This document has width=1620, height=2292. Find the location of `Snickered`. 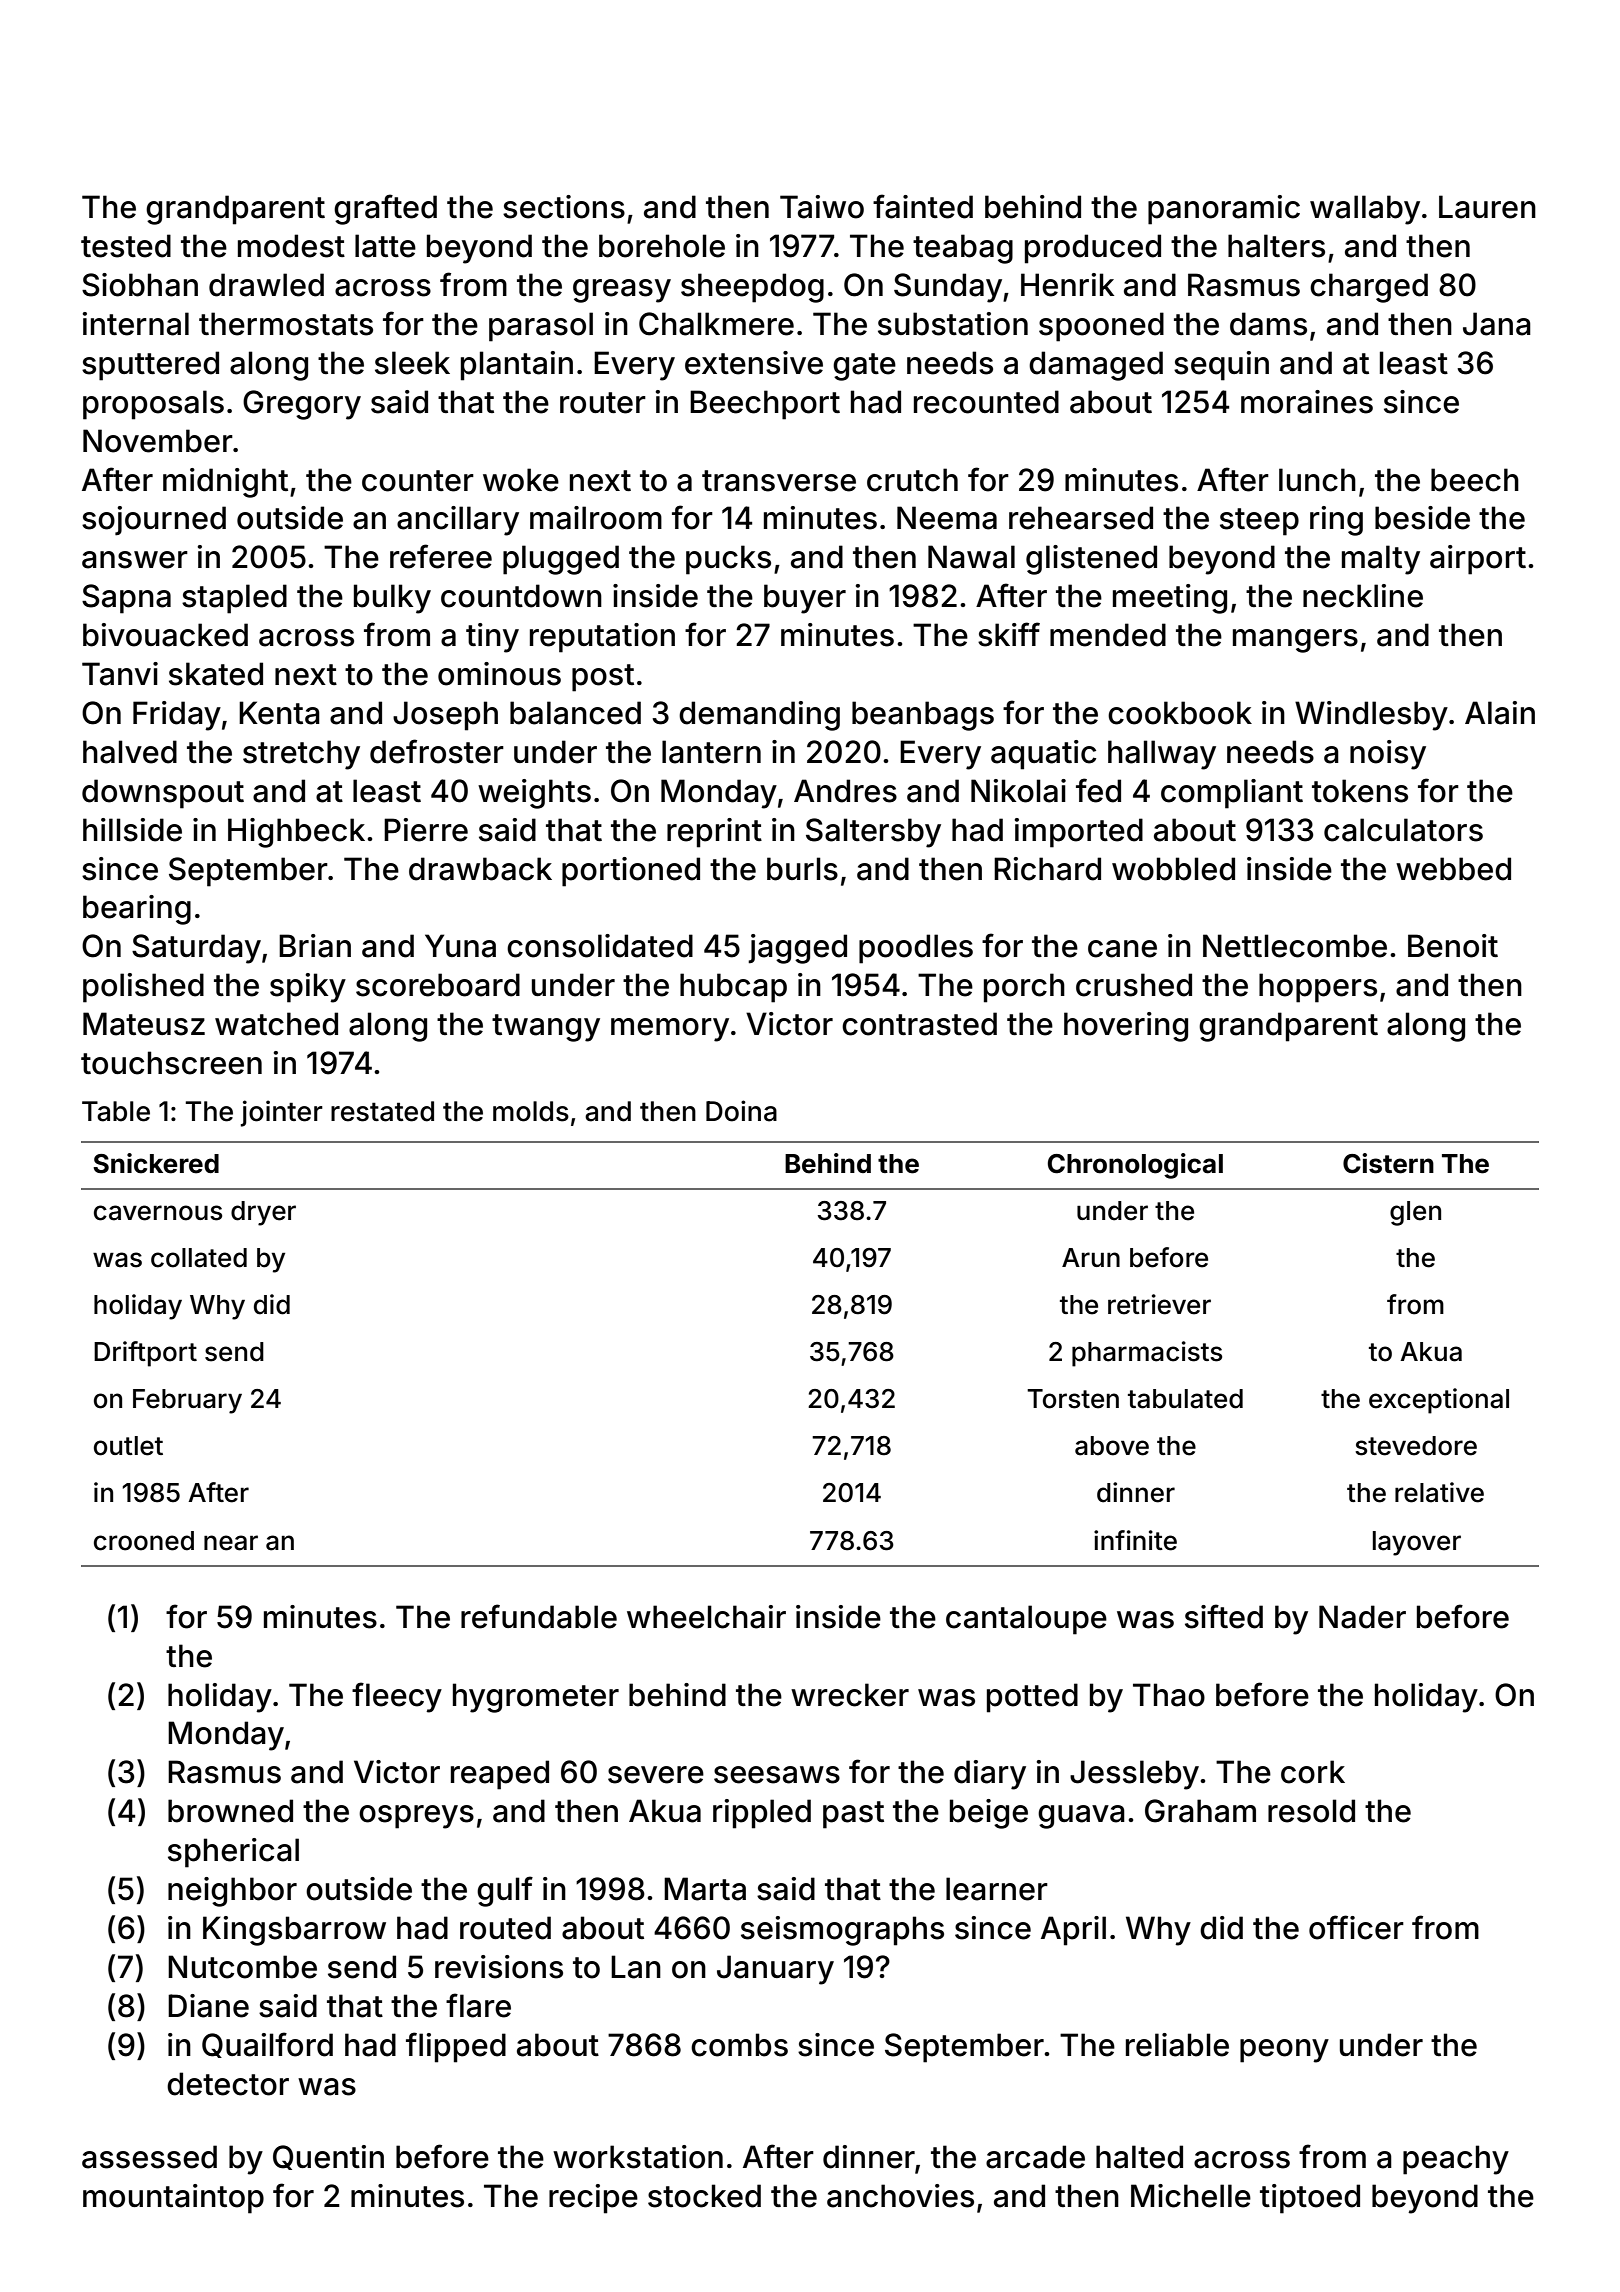

Snickered is located at coordinates (156, 1163).
